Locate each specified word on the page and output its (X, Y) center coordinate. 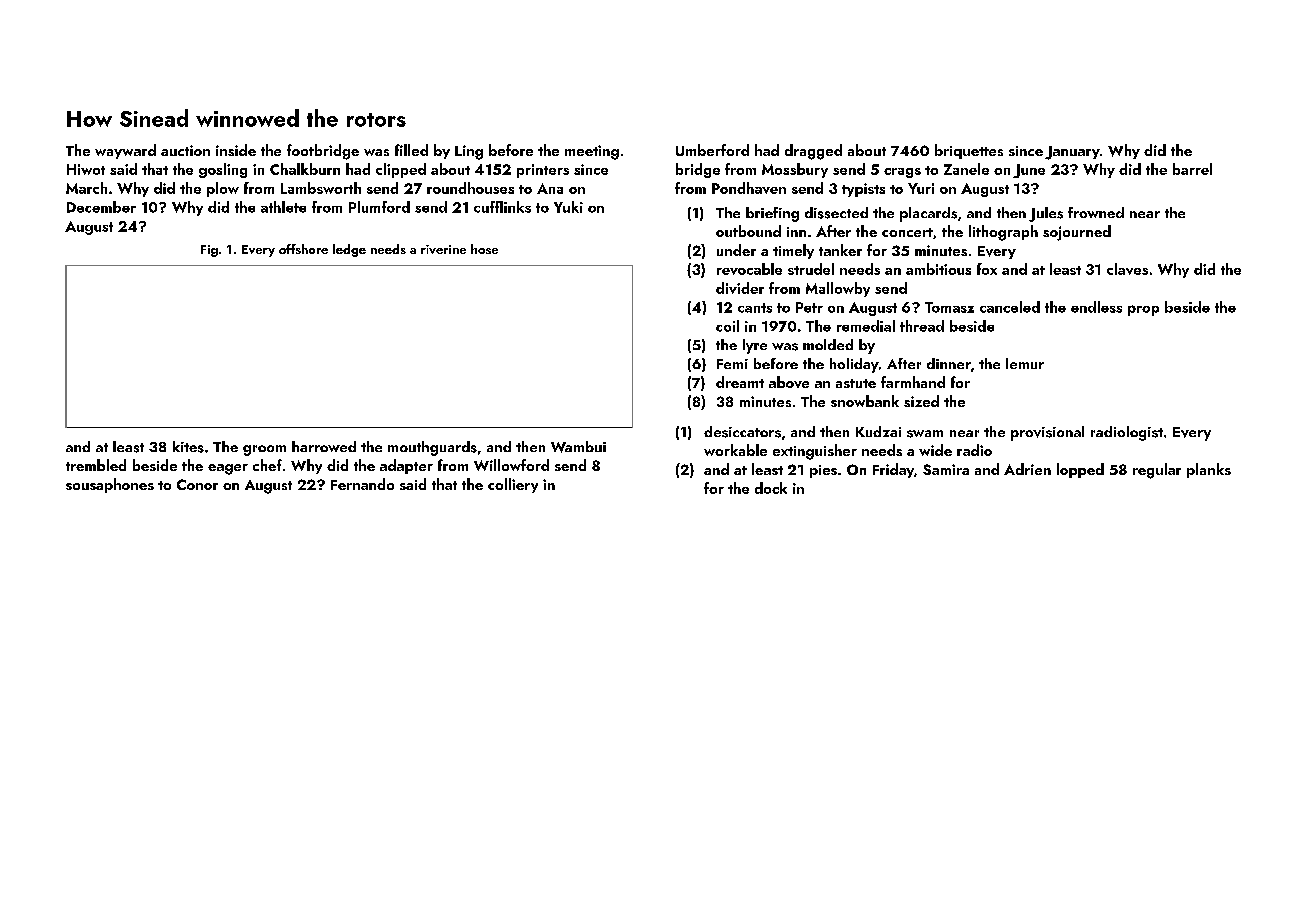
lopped (1080, 470)
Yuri (921, 188)
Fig (209, 251)
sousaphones (110, 485)
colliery (513, 485)
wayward (125, 151)
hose (484, 249)
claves (1127, 269)
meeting (592, 152)
